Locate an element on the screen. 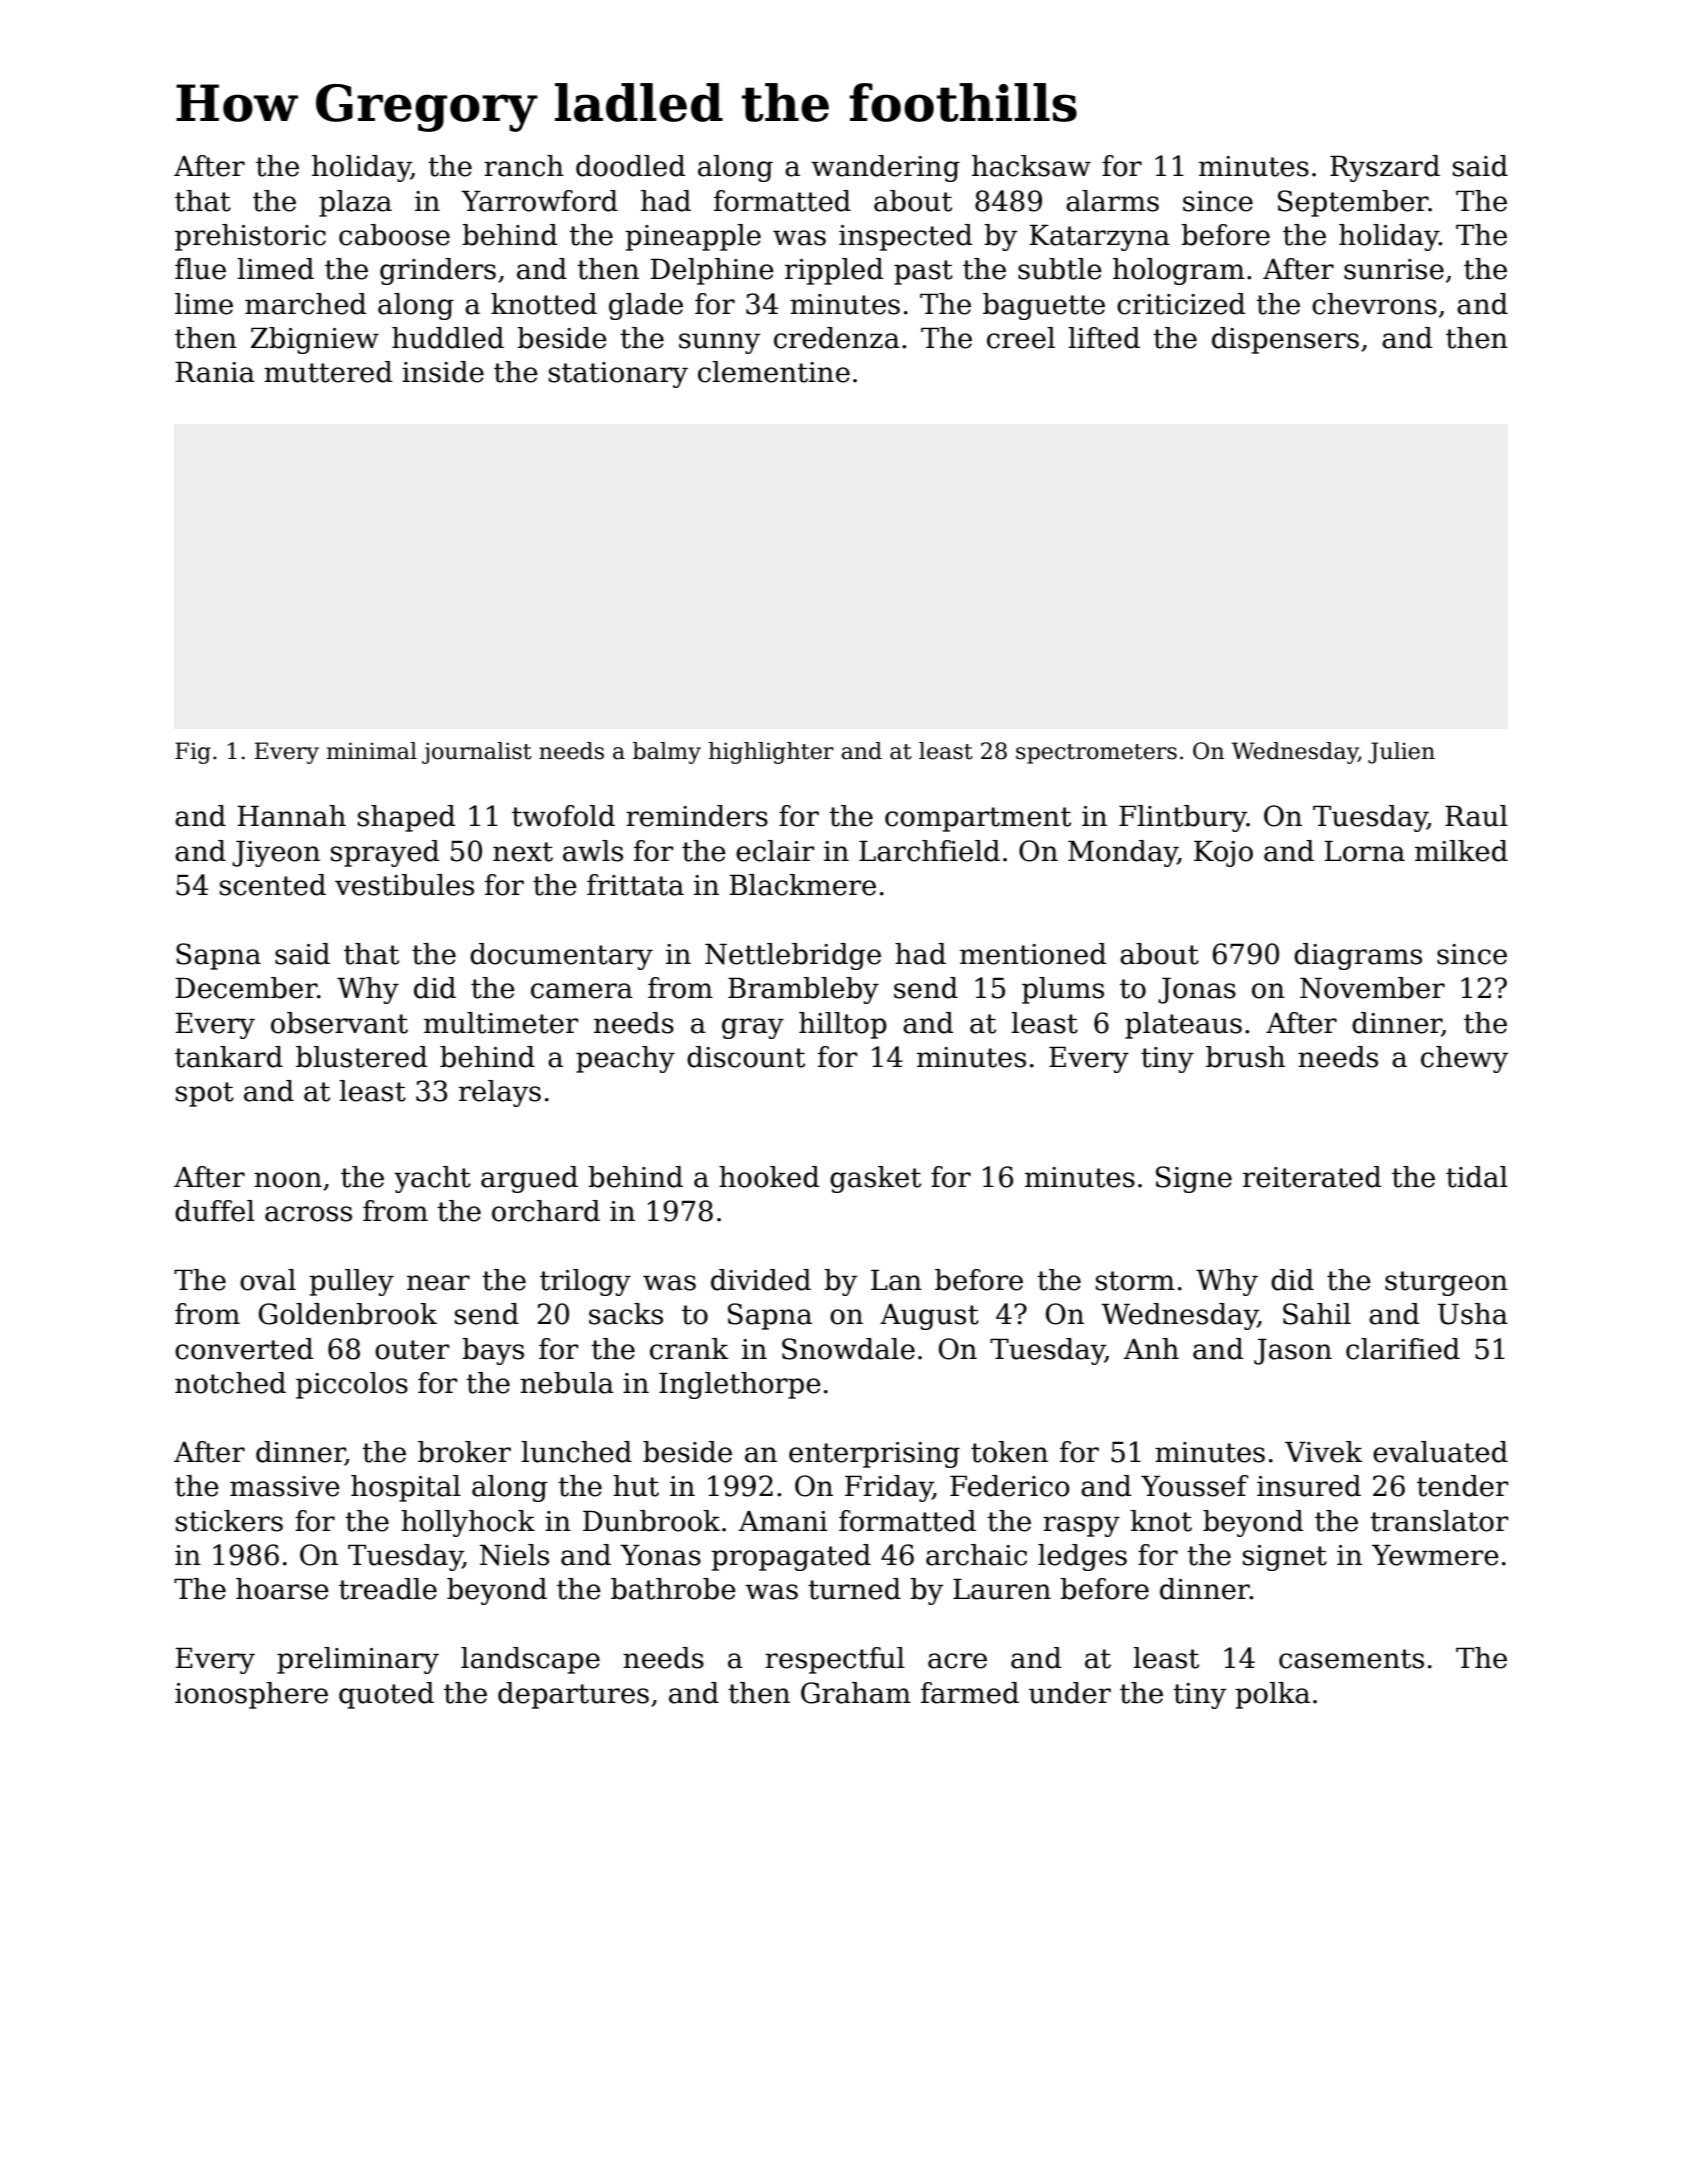 The width and height of the screenshot is (1683, 2178). creel is located at coordinates (1021, 338).
